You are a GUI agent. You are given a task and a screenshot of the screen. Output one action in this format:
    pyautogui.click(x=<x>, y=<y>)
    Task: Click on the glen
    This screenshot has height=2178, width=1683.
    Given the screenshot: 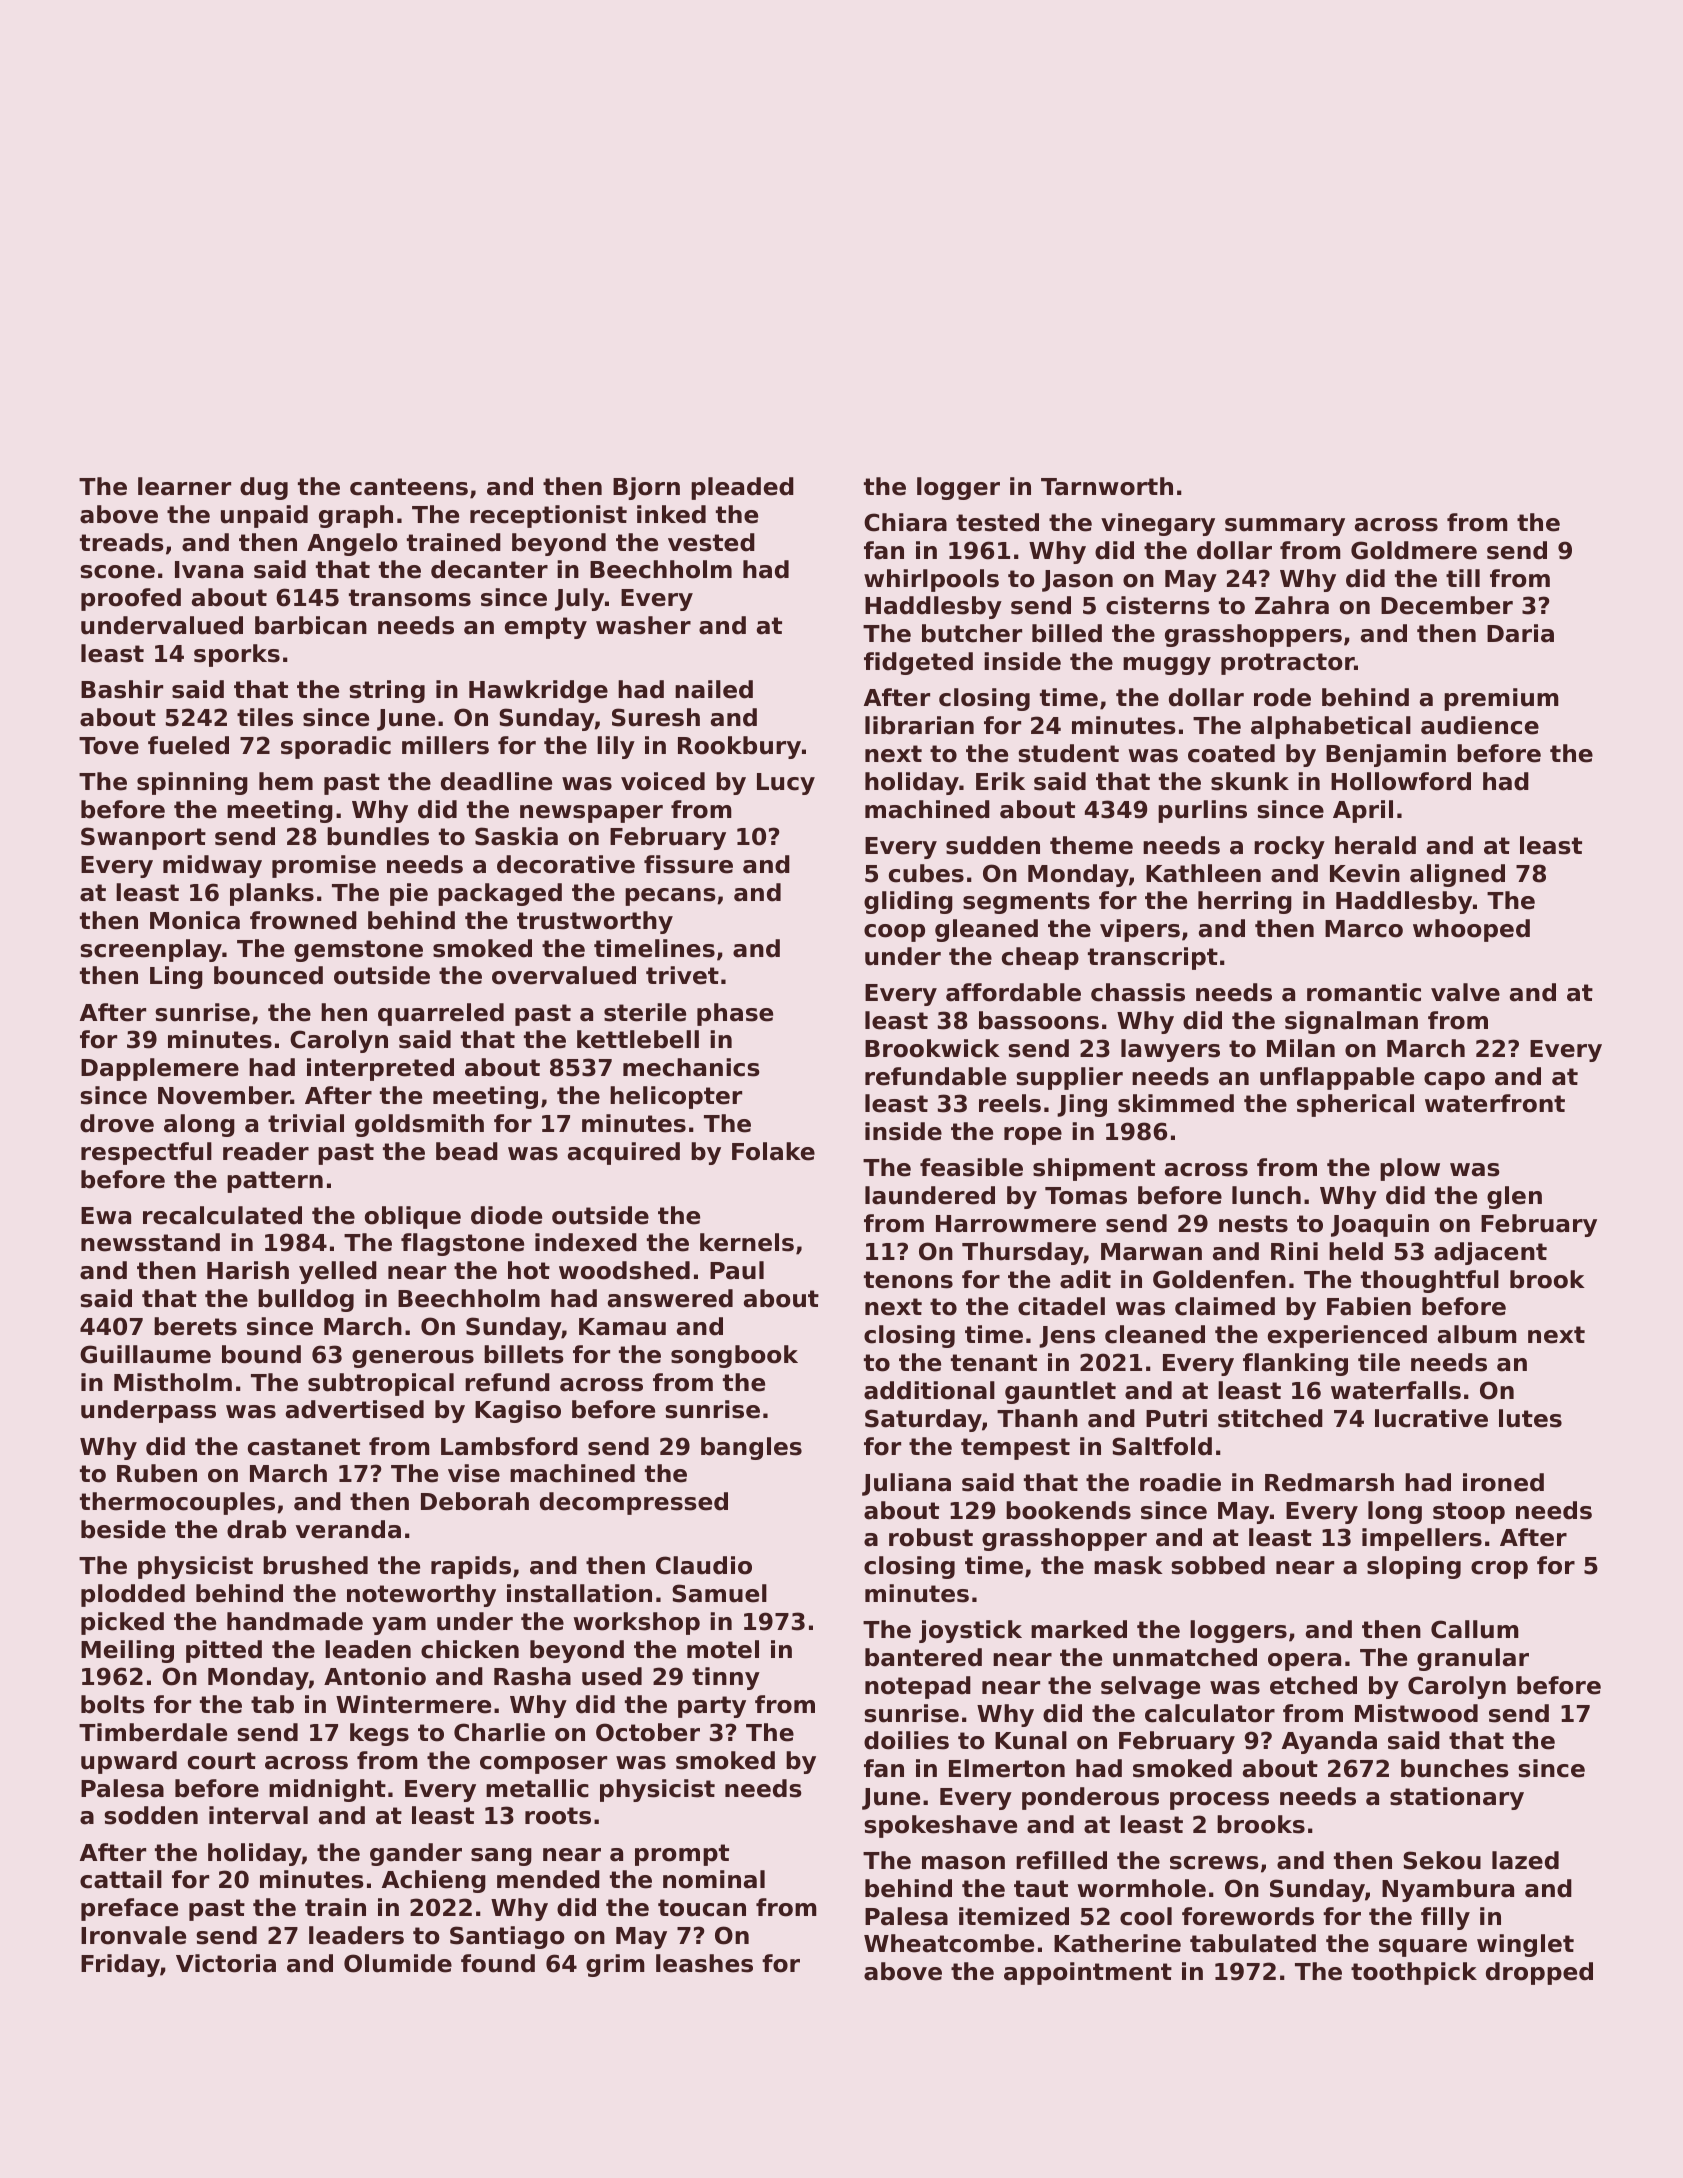 What is the action you would take?
    pyautogui.click(x=1514, y=1197)
